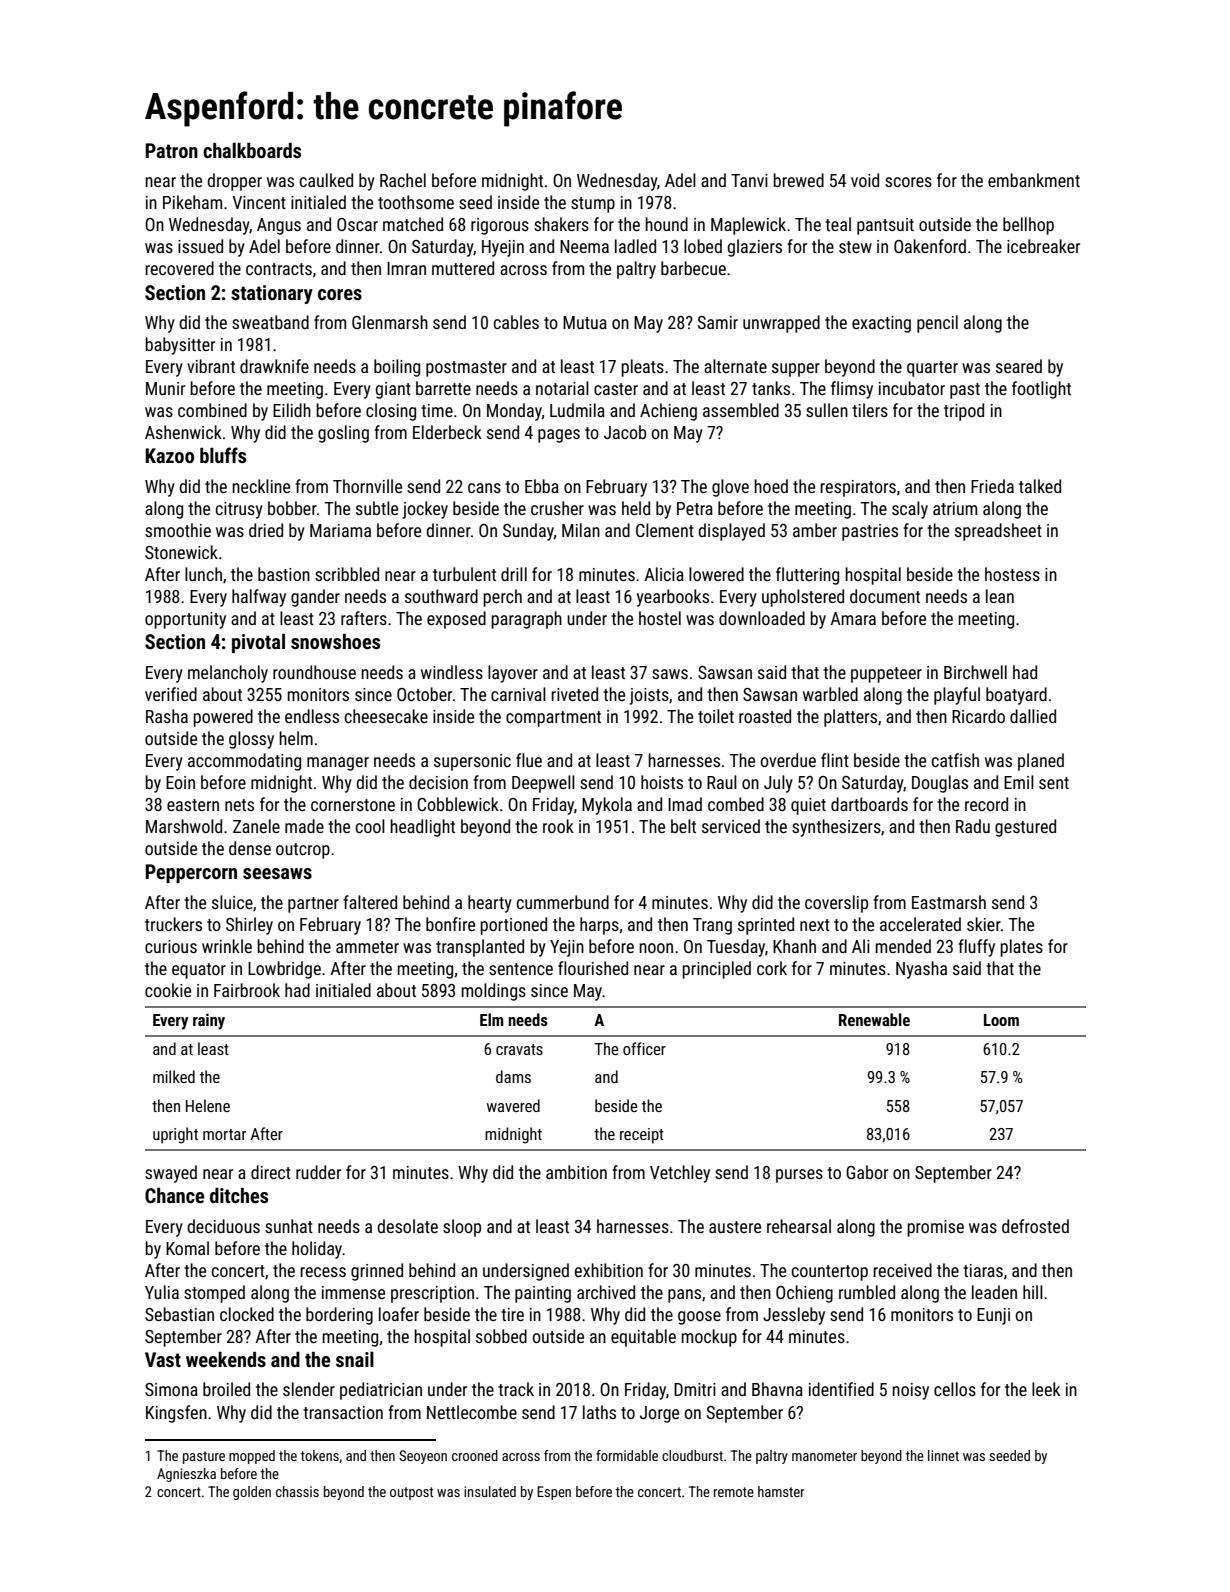  Describe the element at coordinates (731, 532) in the screenshot. I see `displayed` at that location.
